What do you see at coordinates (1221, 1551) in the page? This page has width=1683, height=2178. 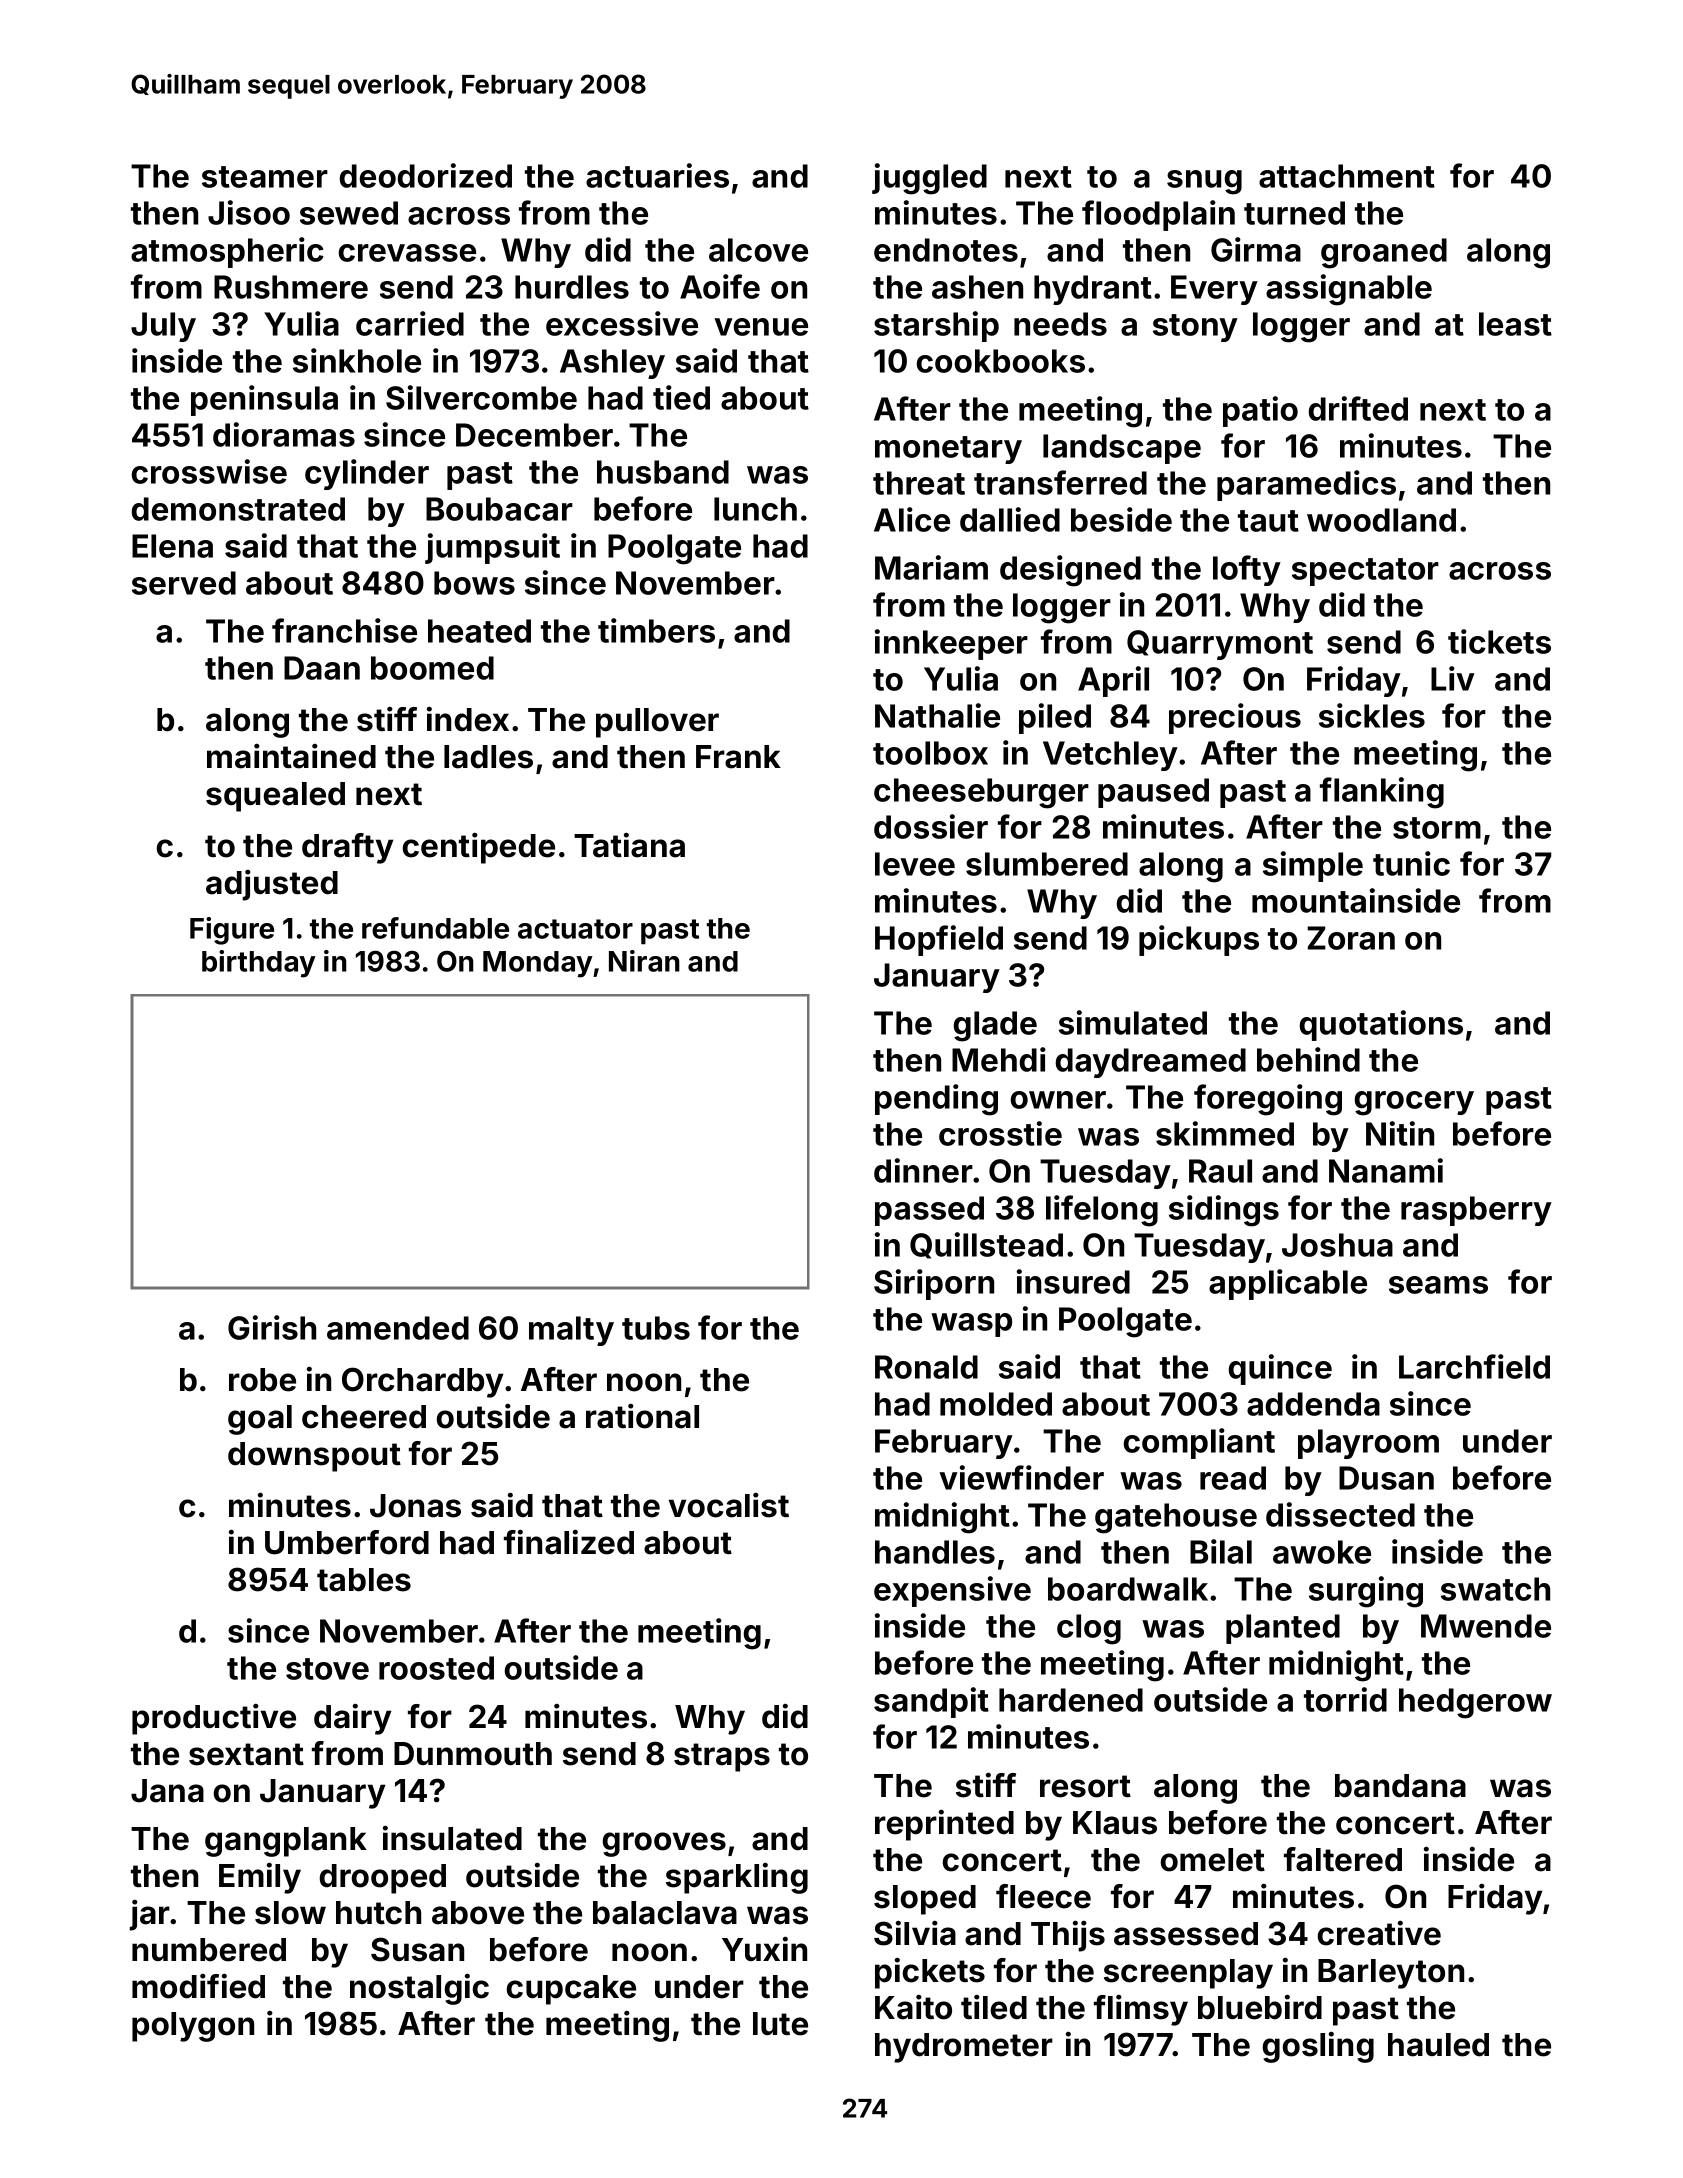 I see `Bilal` at bounding box center [1221, 1551].
